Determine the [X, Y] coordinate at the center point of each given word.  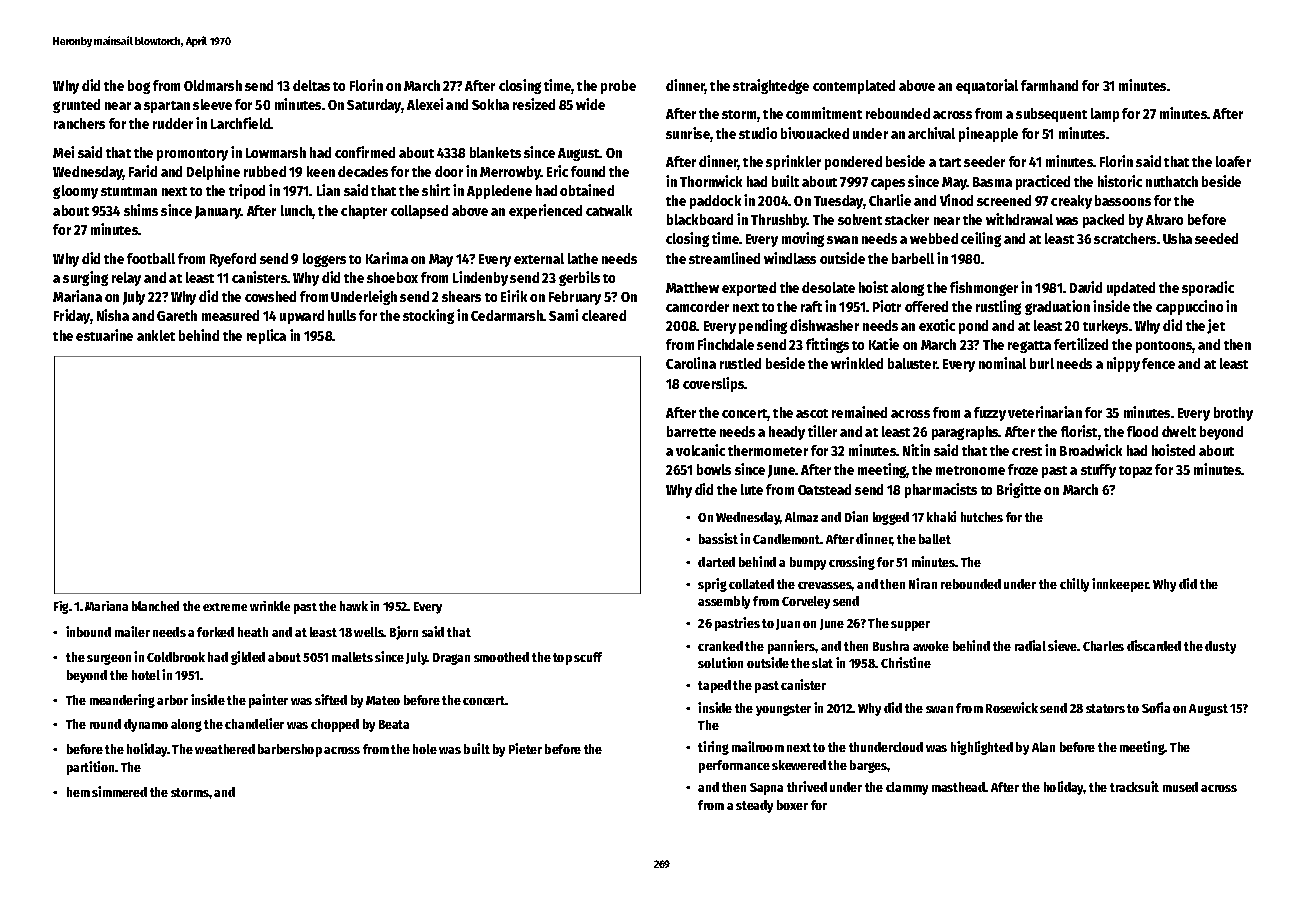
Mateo [383, 700]
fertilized [1081, 344]
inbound [88, 631]
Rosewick [1012, 707]
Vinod [956, 200]
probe [618, 87]
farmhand [1049, 85]
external [539, 258]
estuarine [104, 335]
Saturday [374, 106]
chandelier [254, 723]
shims [141, 210]
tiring [713, 748]
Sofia [1156, 707]
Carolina [691, 363]
